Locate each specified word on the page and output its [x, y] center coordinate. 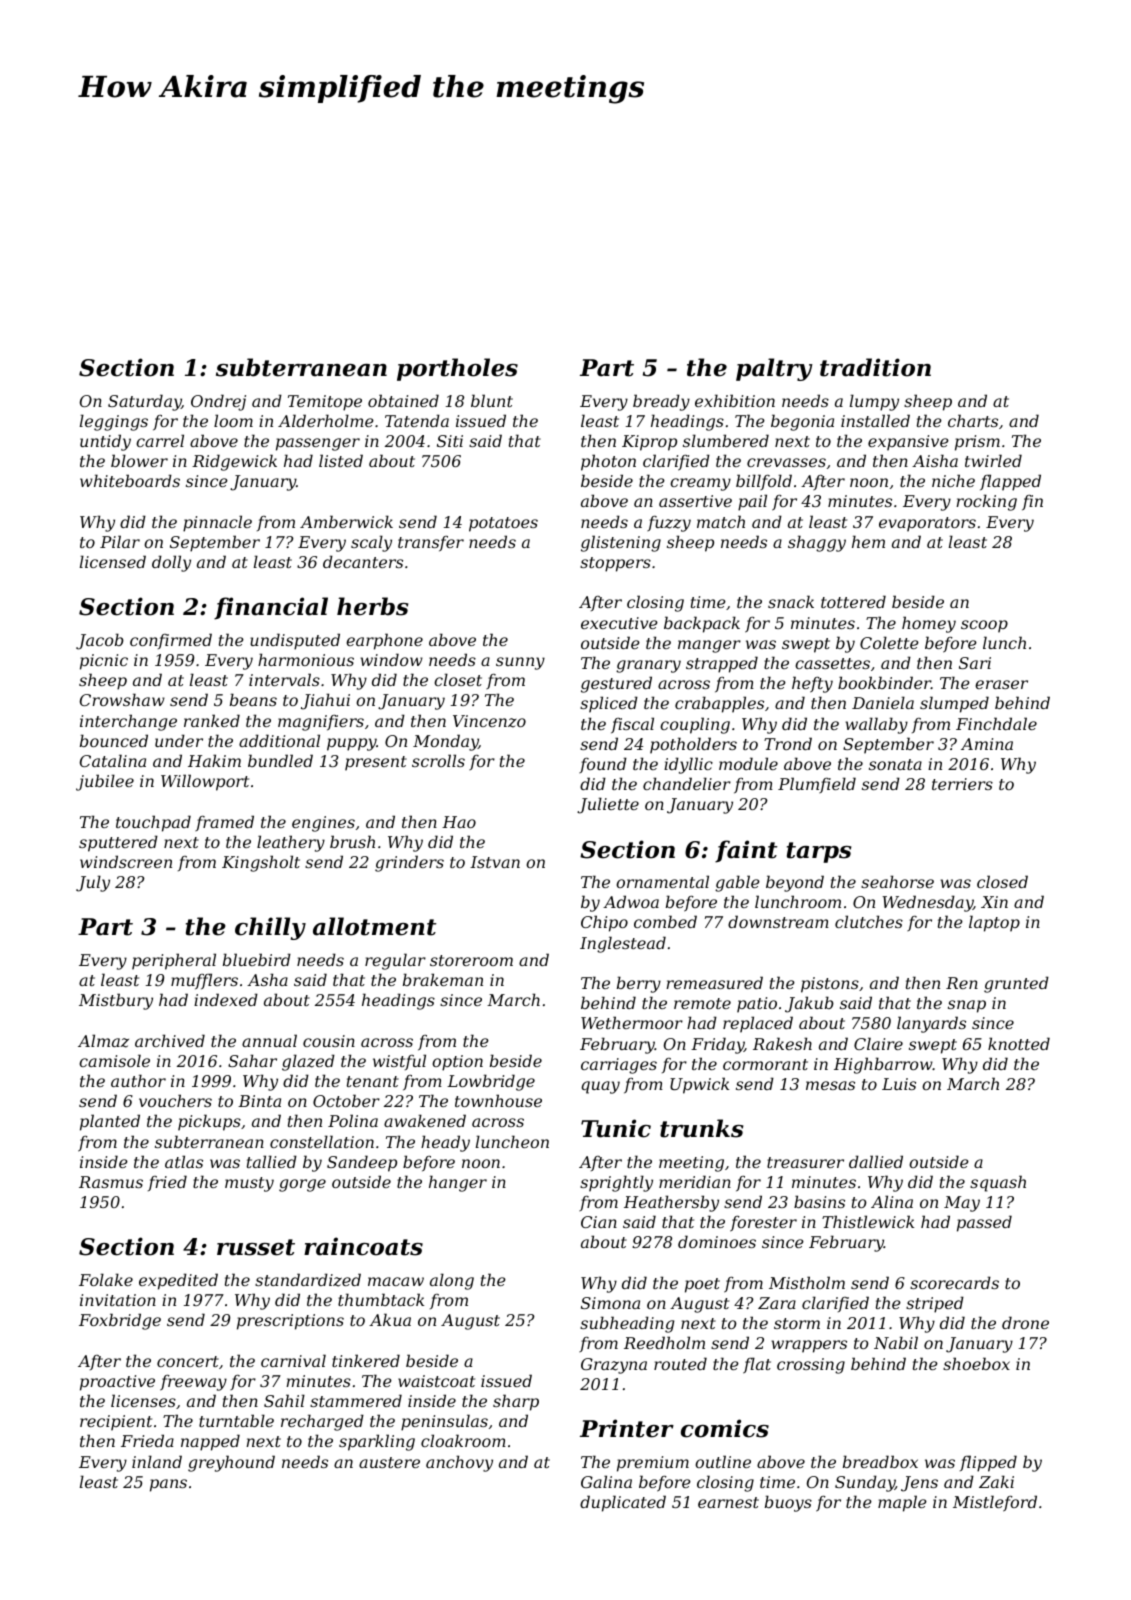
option [457, 1063]
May [962, 1204]
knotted [1019, 1043]
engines [323, 824]
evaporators [927, 524]
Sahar [252, 1060]
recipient [116, 1423]
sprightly [616, 1183]
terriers [962, 784]
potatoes [503, 524]
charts [973, 420]
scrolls [438, 760]
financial [271, 608]
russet [256, 1247]
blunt [492, 400]
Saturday [144, 402]
